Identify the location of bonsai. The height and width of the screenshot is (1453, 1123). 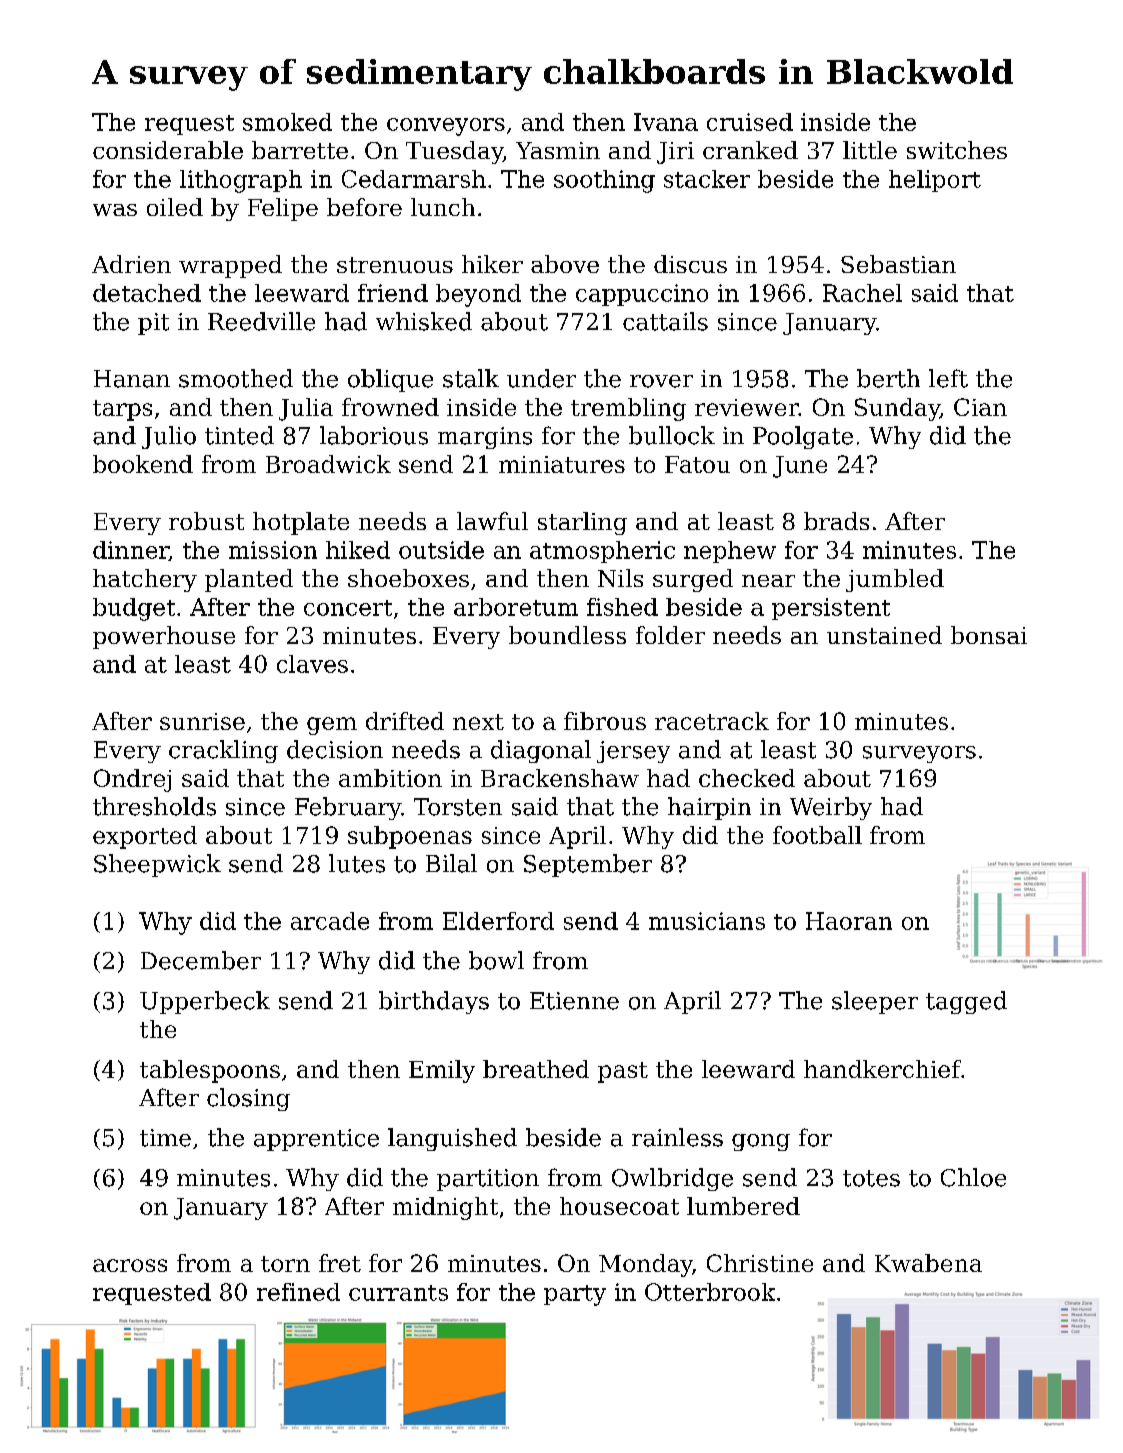
(989, 635).
